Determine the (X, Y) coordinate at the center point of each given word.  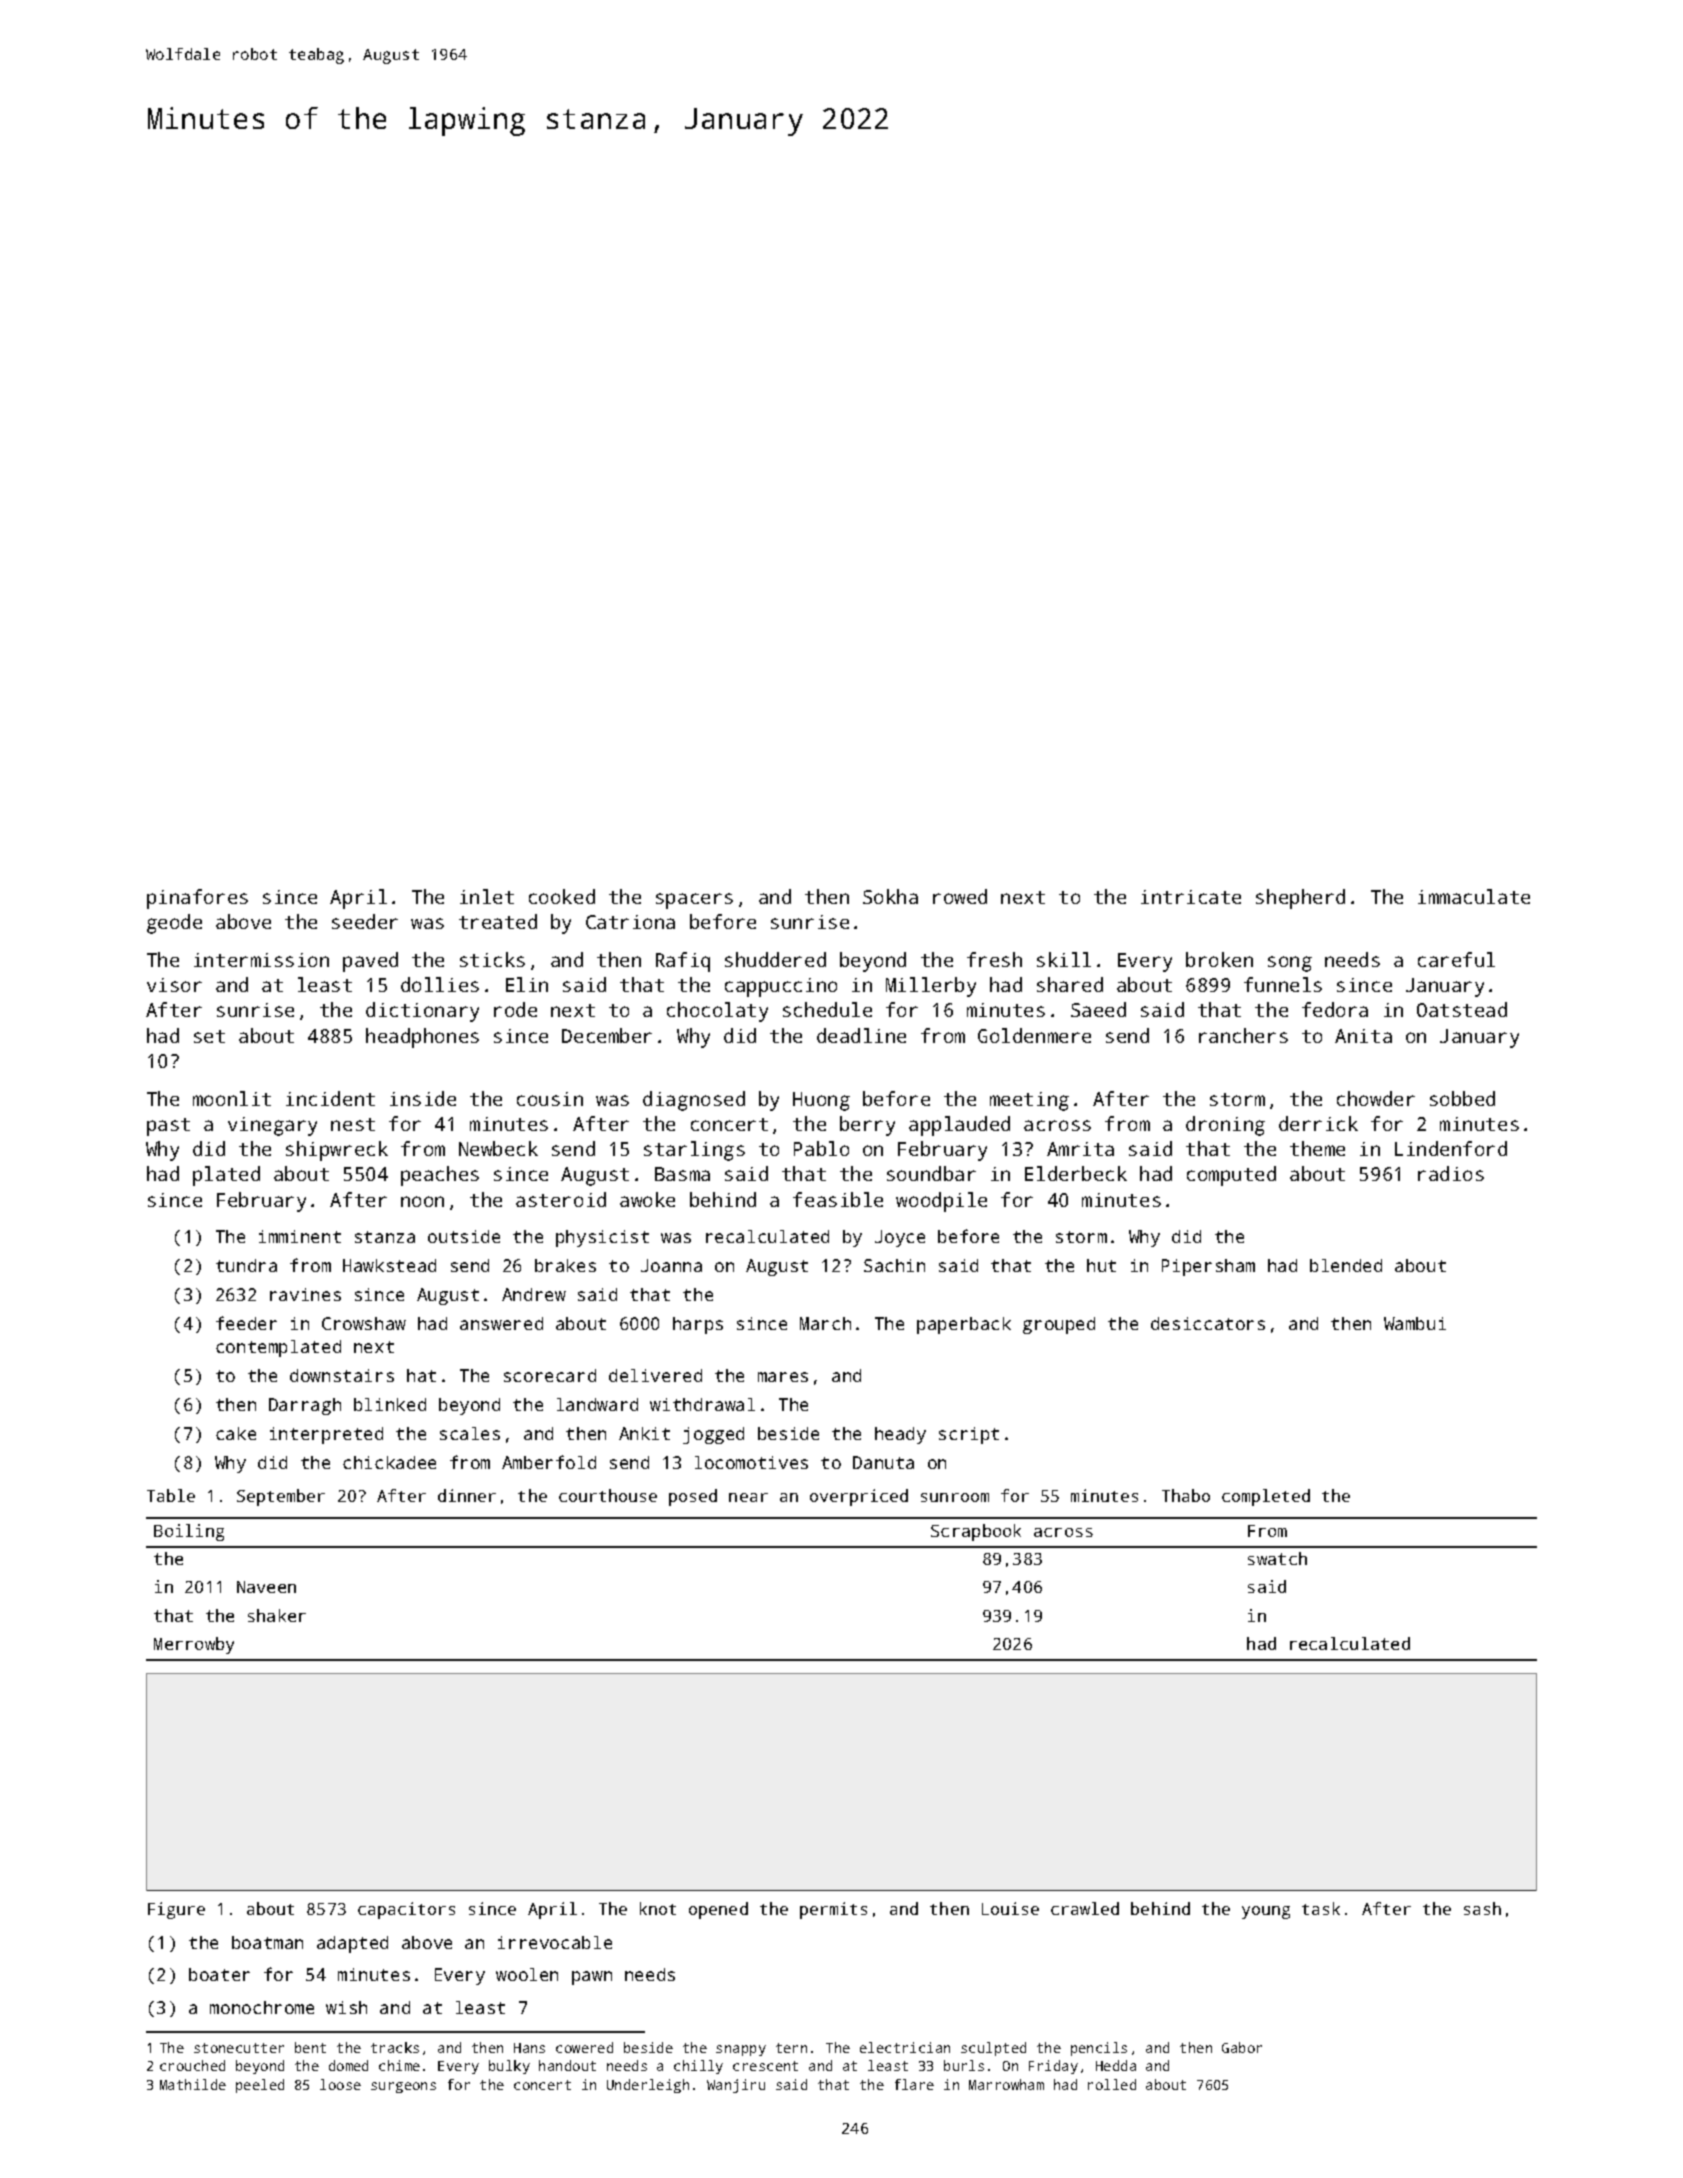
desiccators (1208, 1323)
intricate (1191, 897)
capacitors (406, 1910)
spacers (694, 901)
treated (498, 921)
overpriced (859, 1497)
